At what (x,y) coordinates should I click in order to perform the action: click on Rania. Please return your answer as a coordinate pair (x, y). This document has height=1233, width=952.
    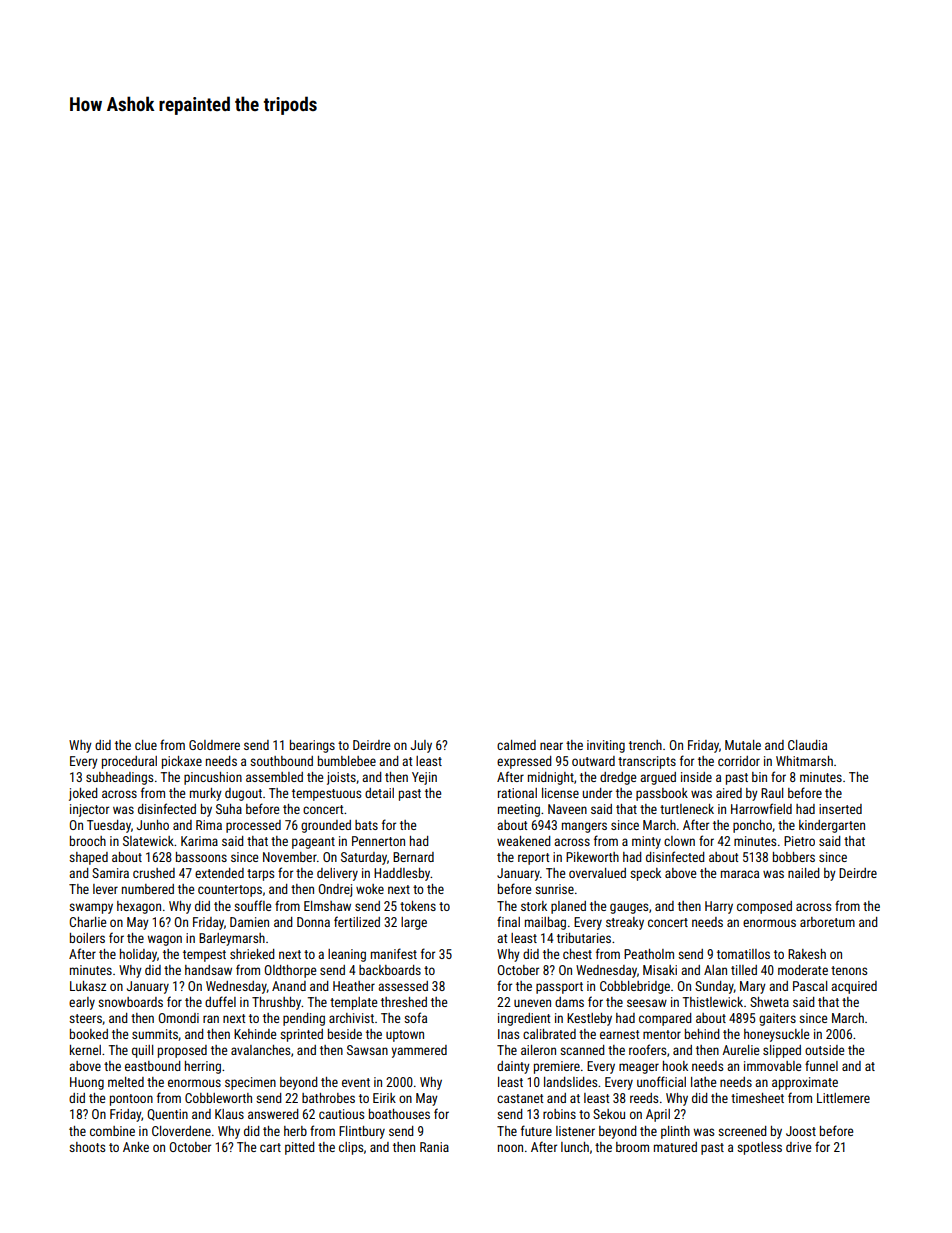
    Looking at the image, I should click on (434, 1147).
